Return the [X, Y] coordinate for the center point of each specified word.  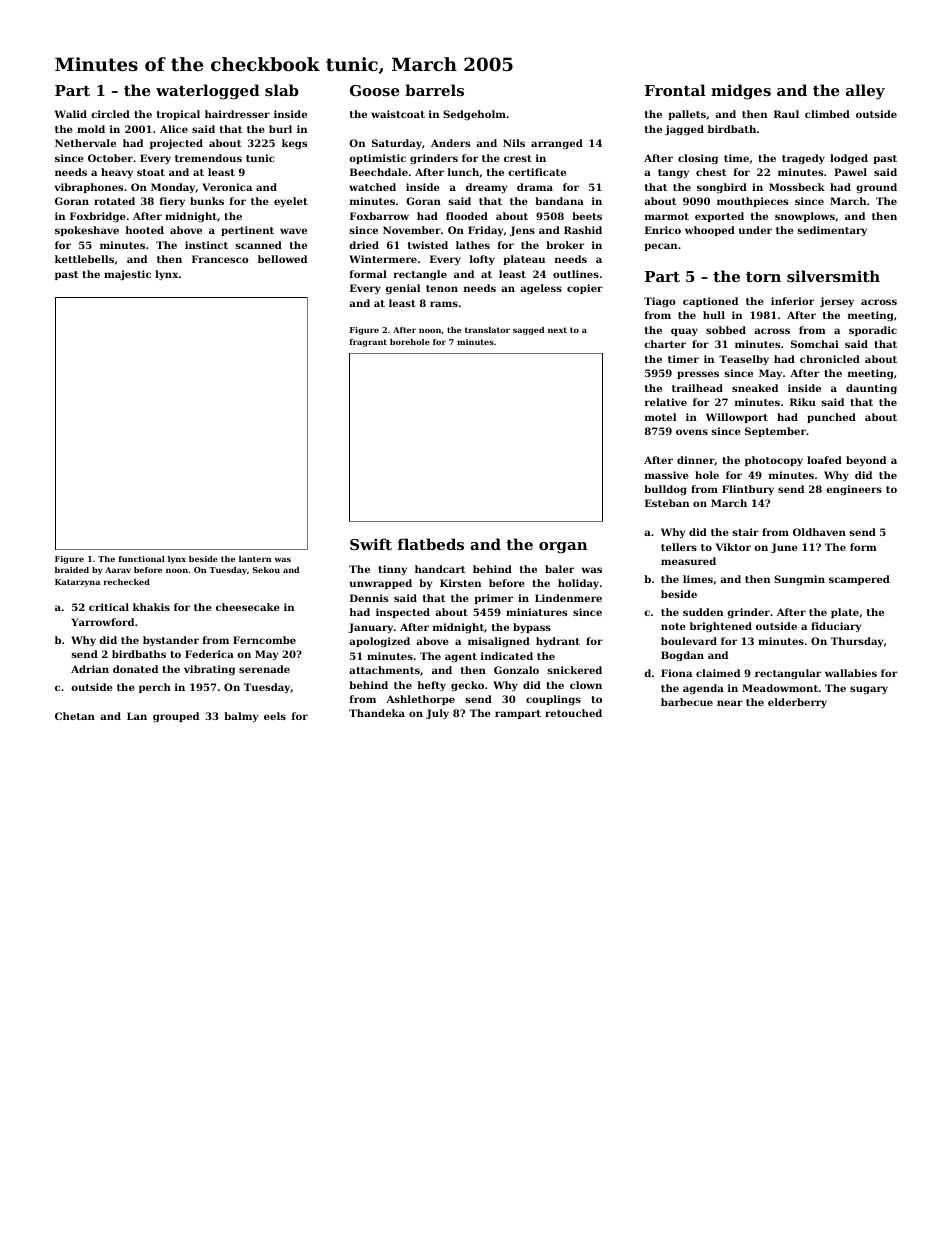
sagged [528, 331]
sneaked [755, 388]
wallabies [851, 673]
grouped [176, 717]
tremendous [208, 158]
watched [372, 187]
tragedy [803, 159]
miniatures [536, 612]
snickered [574, 670]
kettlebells [84, 259]
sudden [703, 612]
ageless [541, 289]
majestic [127, 275]
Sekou [266, 570]
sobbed [726, 330]
